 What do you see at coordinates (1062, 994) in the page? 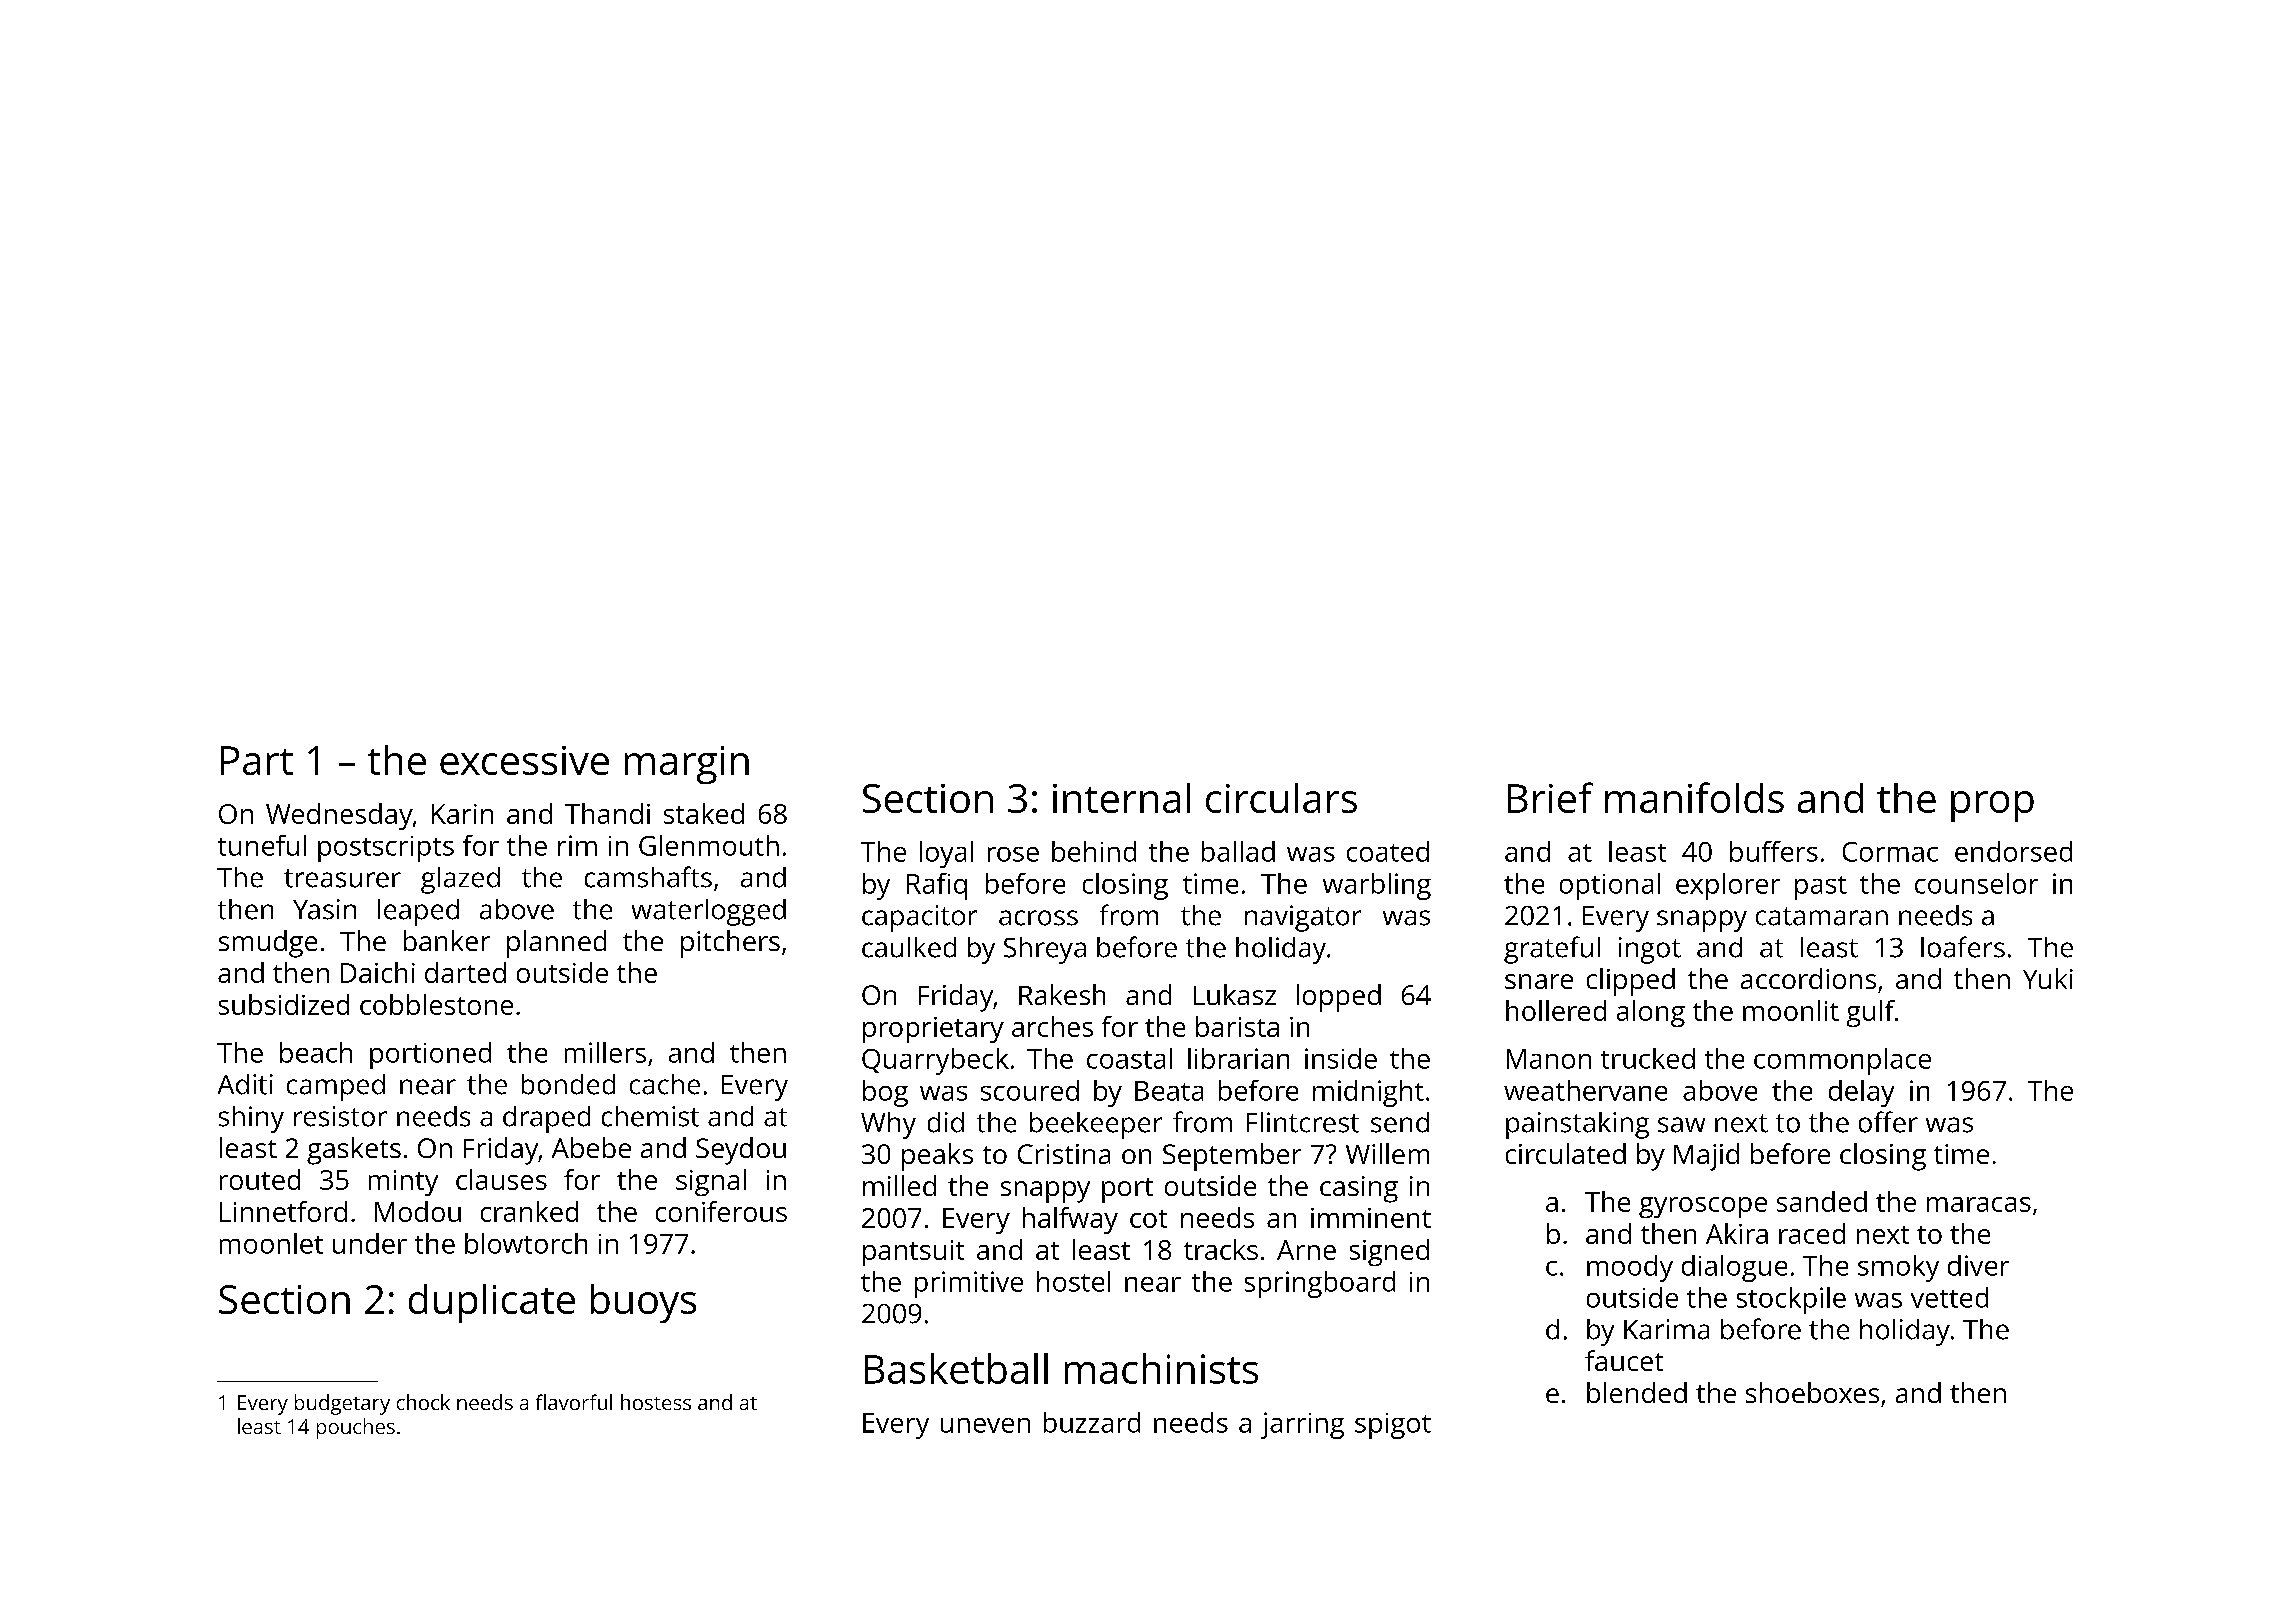
I see `Rakesh` at bounding box center [1062, 994].
